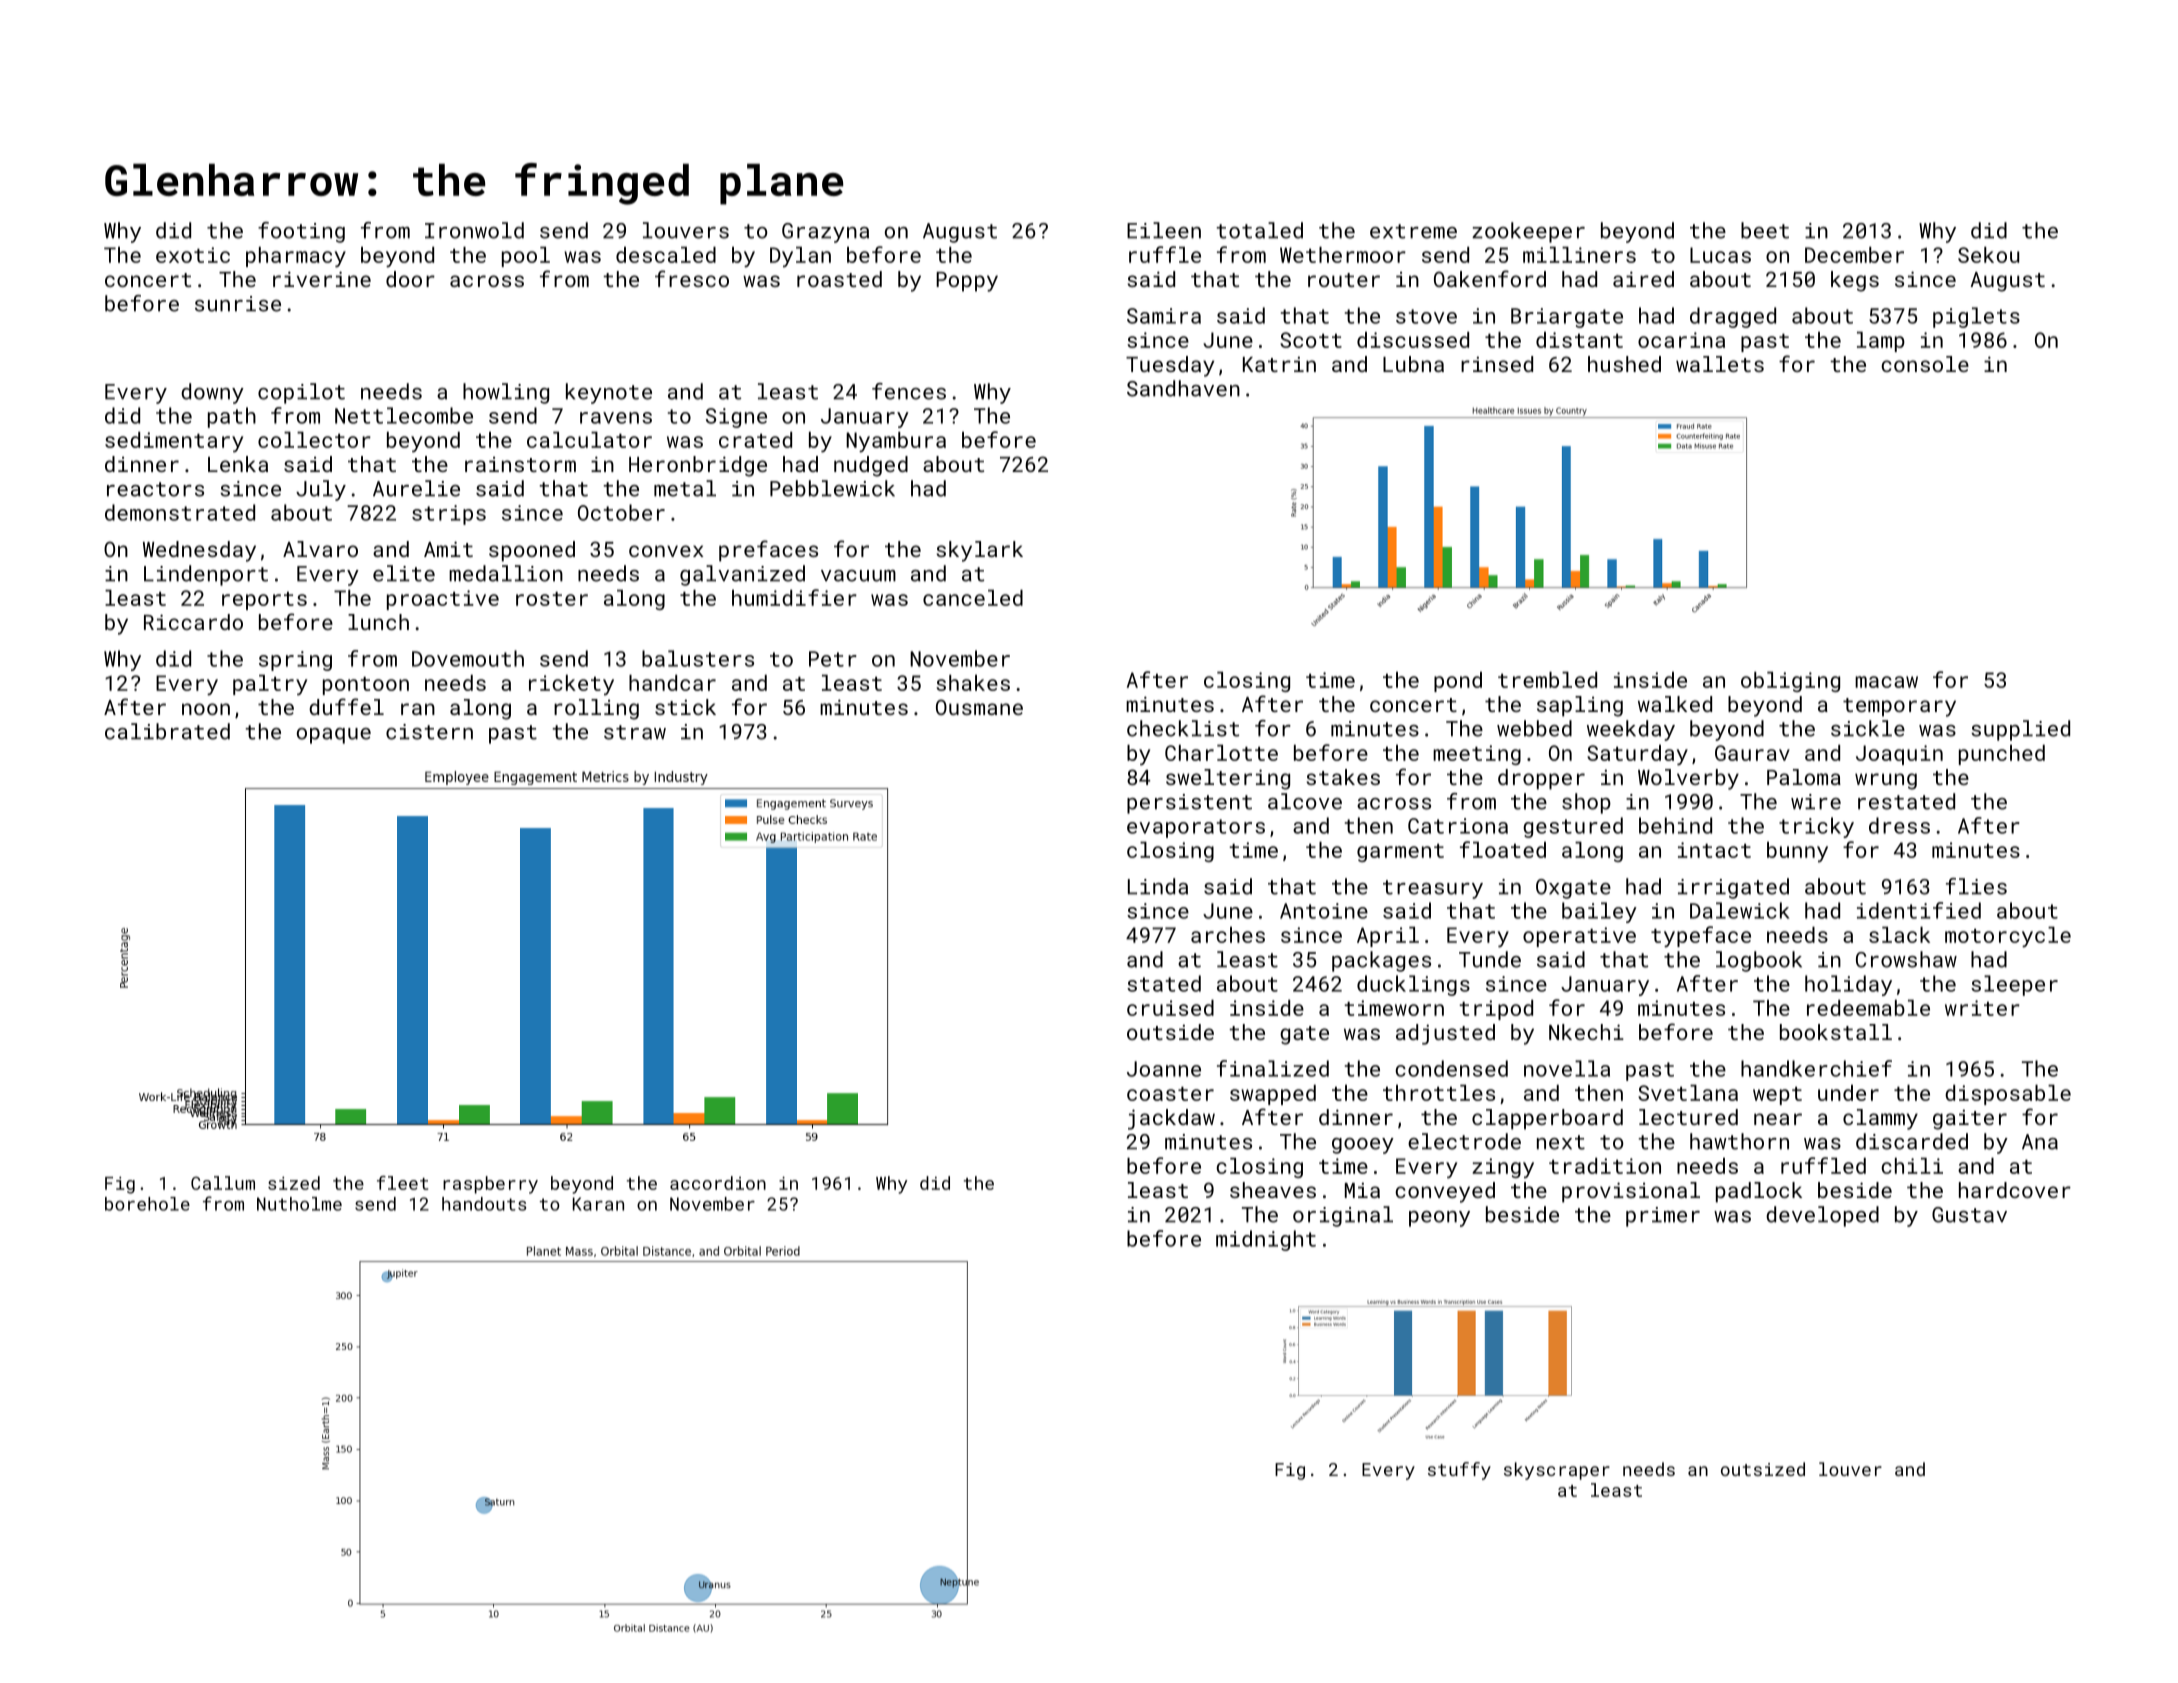  Describe the element at coordinates (206, 709) in the screenshot. I see `noon` at that location.
